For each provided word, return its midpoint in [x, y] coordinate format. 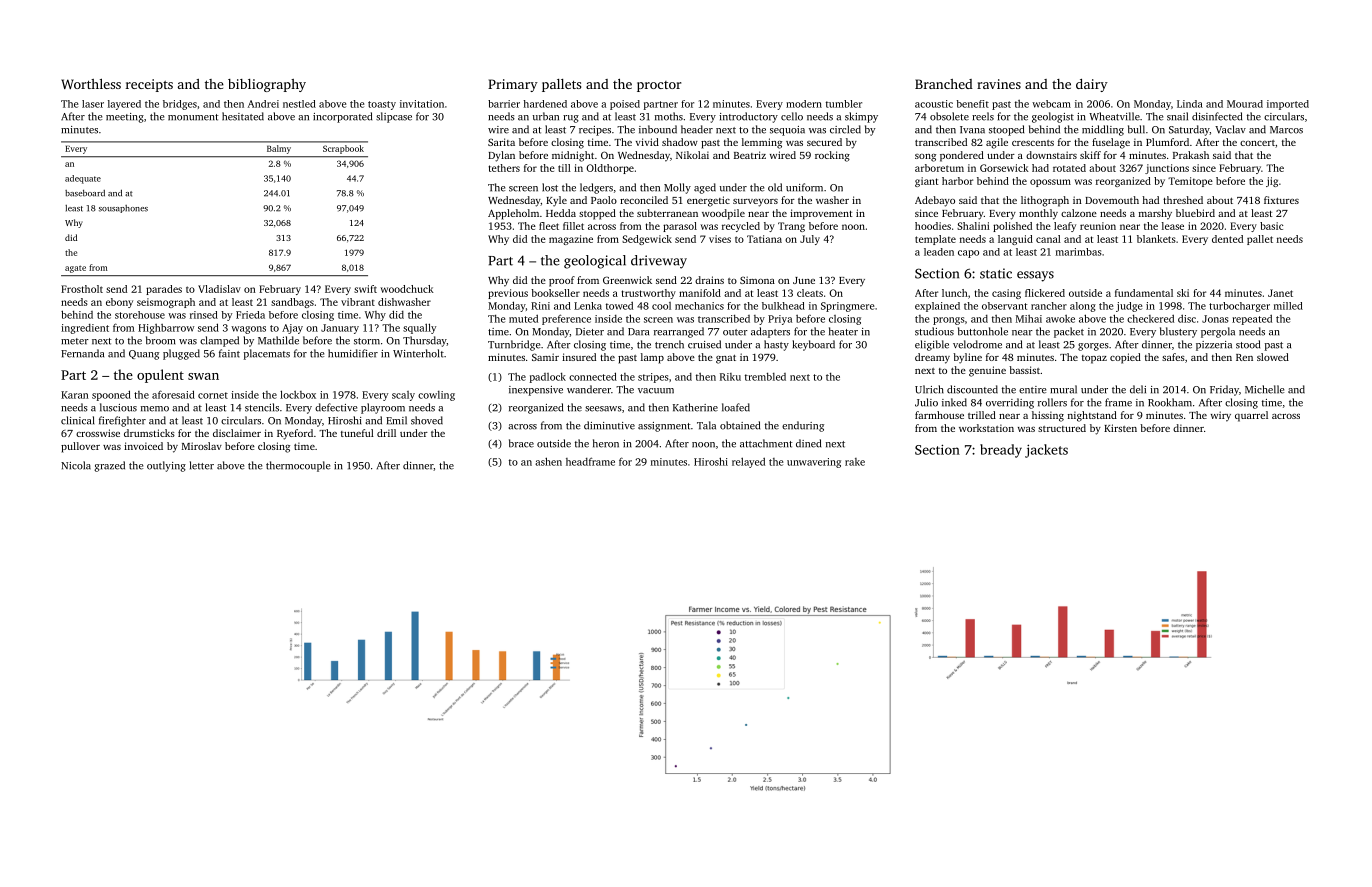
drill [386, 433]
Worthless [91, 84]
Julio [926, 402]
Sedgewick [647, 240]
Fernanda [82, 353]
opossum [1050, 183]
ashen [548, 461]
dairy [1092, 85]
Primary [513, 85]
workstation [986, 428]
